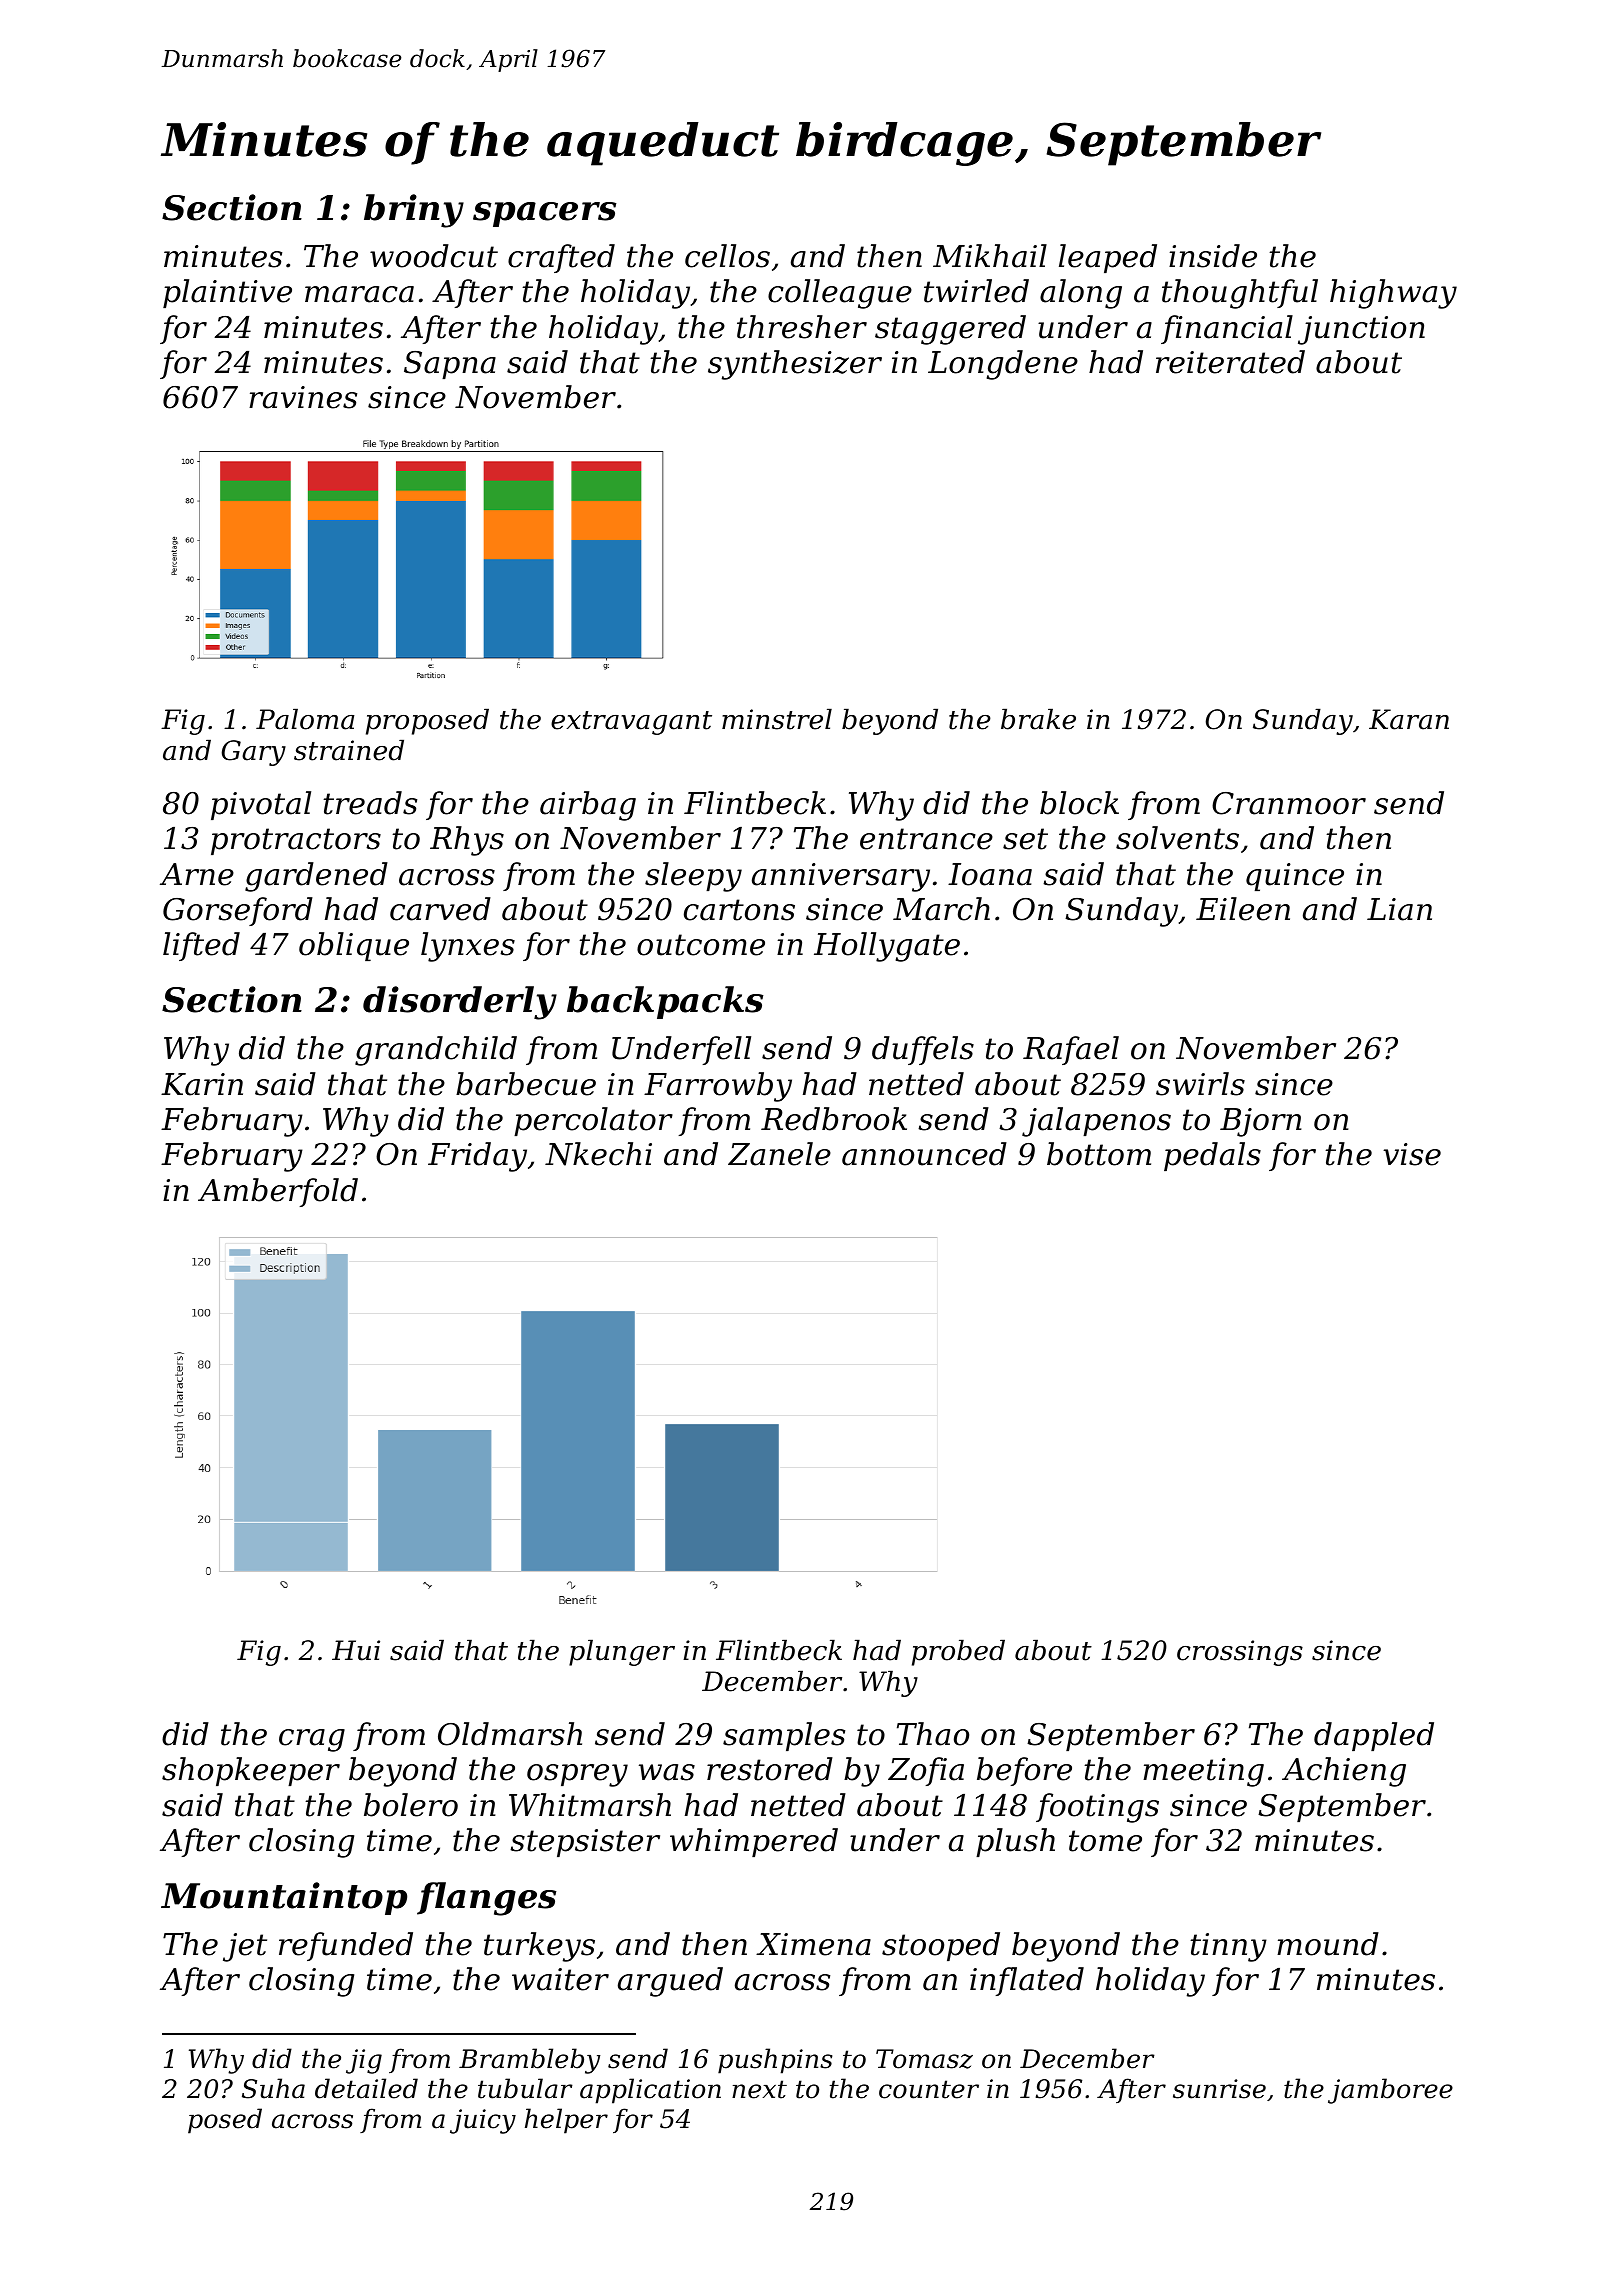 This image has height=2292, width=1620. What do you see at coordinates (1344, 1772) in the image?
I see `Achieng` at bounding box center [1344, 1772].
